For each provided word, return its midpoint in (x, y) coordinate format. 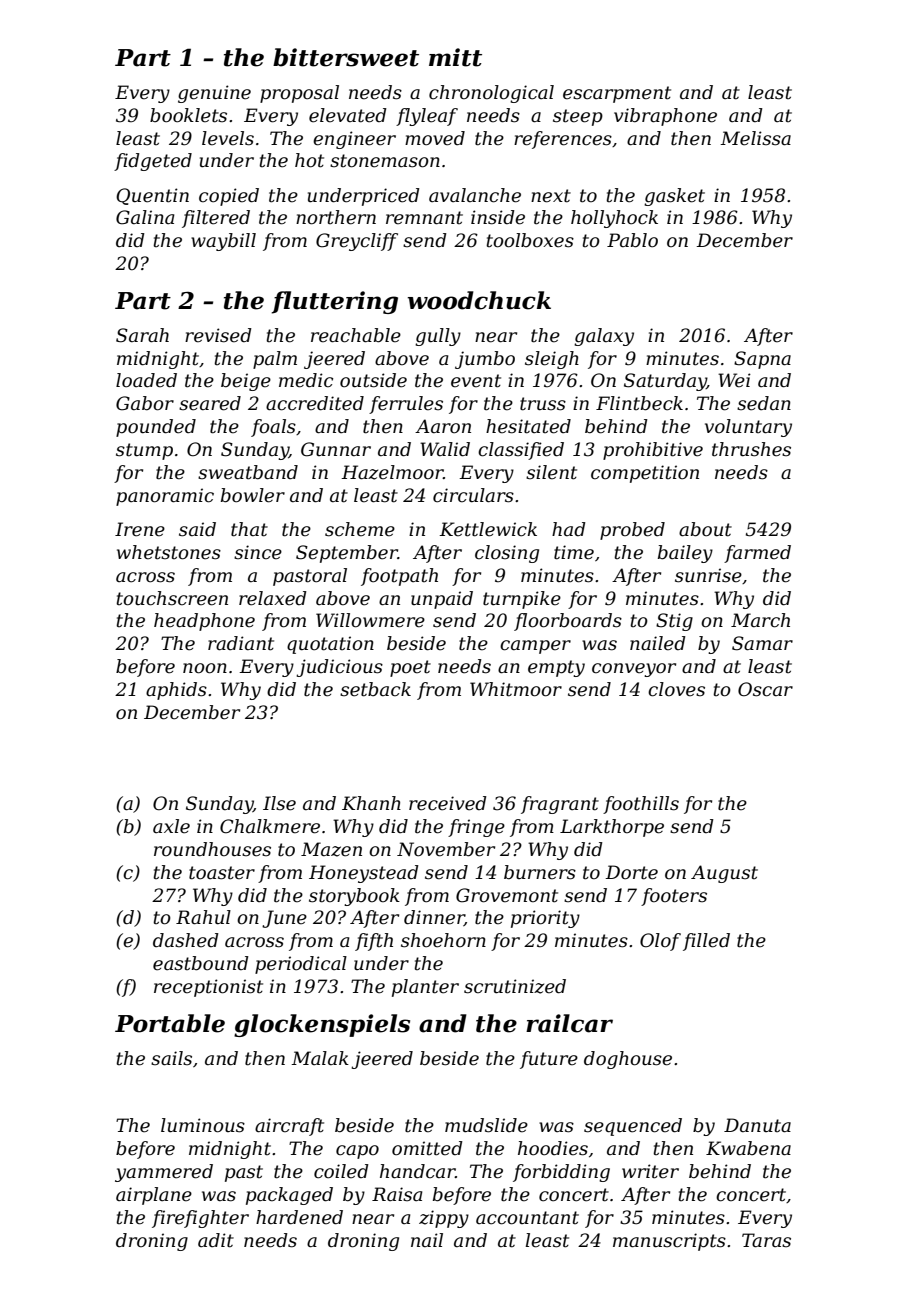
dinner (434, 918)
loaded (146, 380)
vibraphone (665, 117)
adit (216, 1240)
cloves (676, 689)
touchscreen (172, 598)
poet (410, 668)
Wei (734, 380)
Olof (660, 942)
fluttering (335, 302)
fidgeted (153, 162)
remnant (424, 218)
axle (171, 826)
